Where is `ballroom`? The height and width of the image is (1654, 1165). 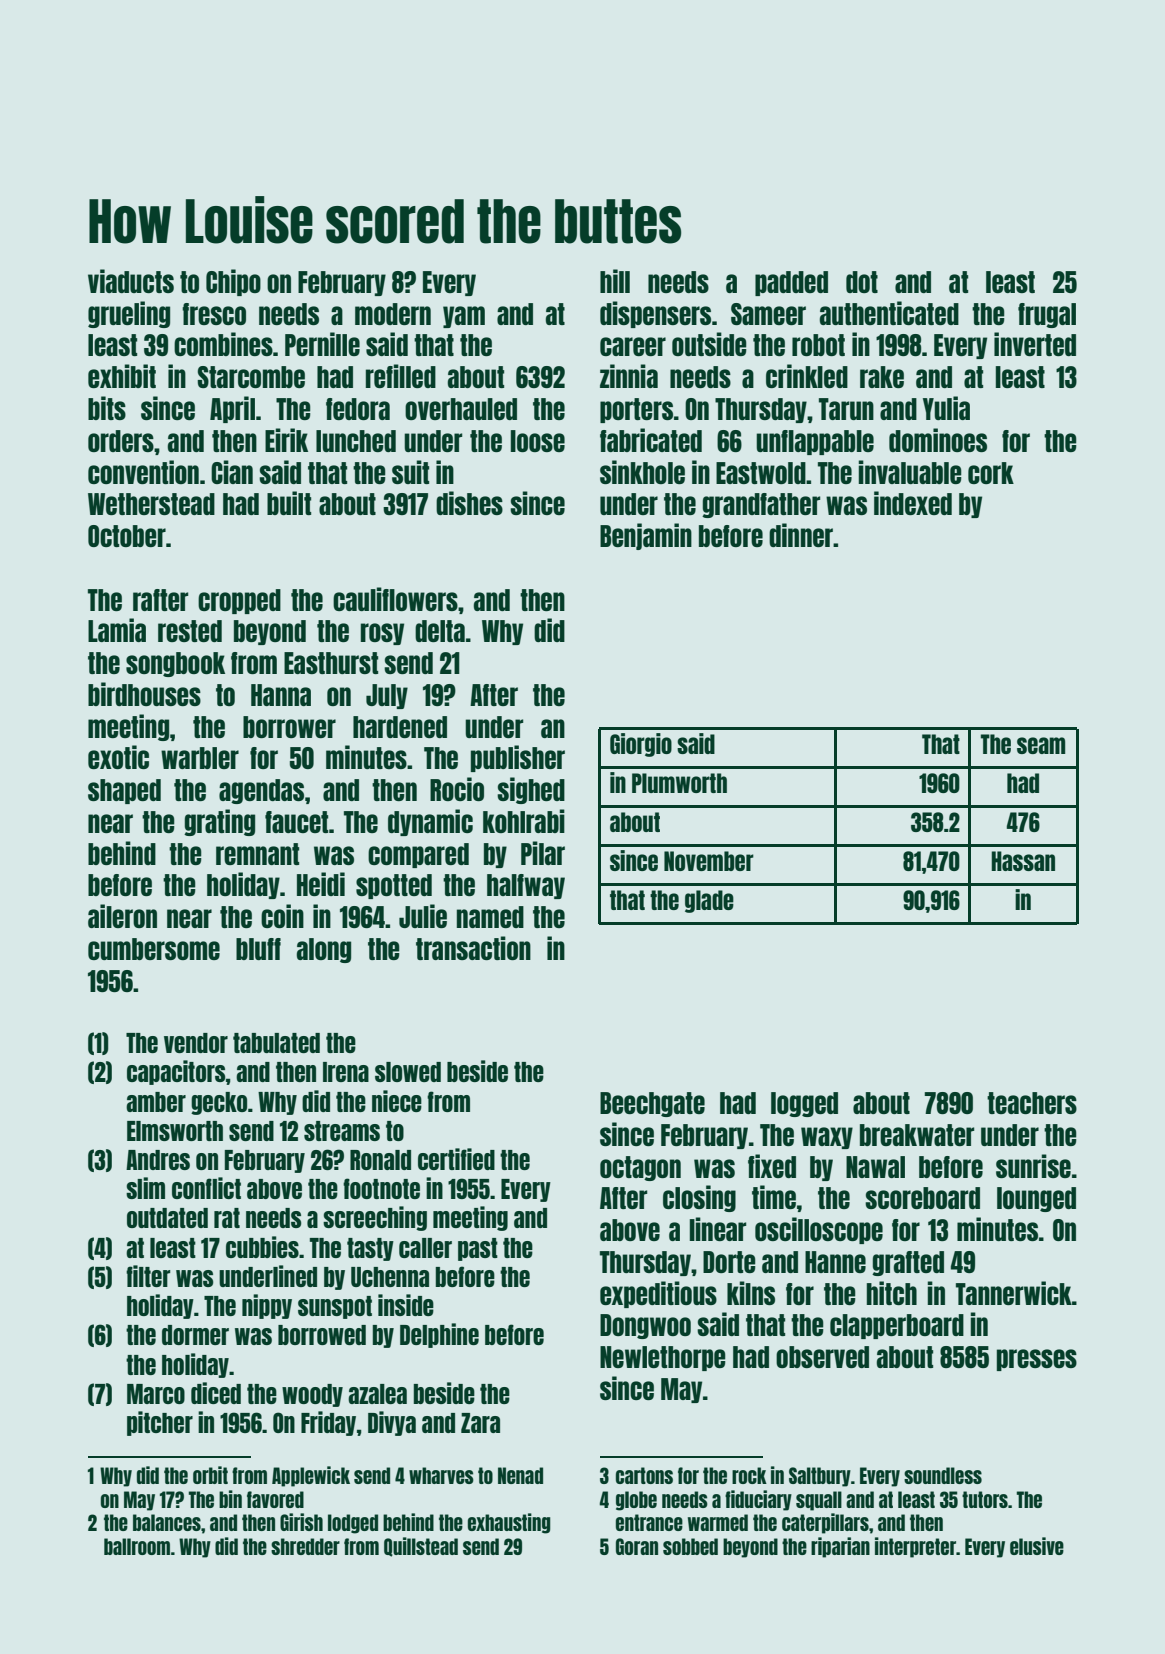
ballroom is located at coordinates (137, 1546).
